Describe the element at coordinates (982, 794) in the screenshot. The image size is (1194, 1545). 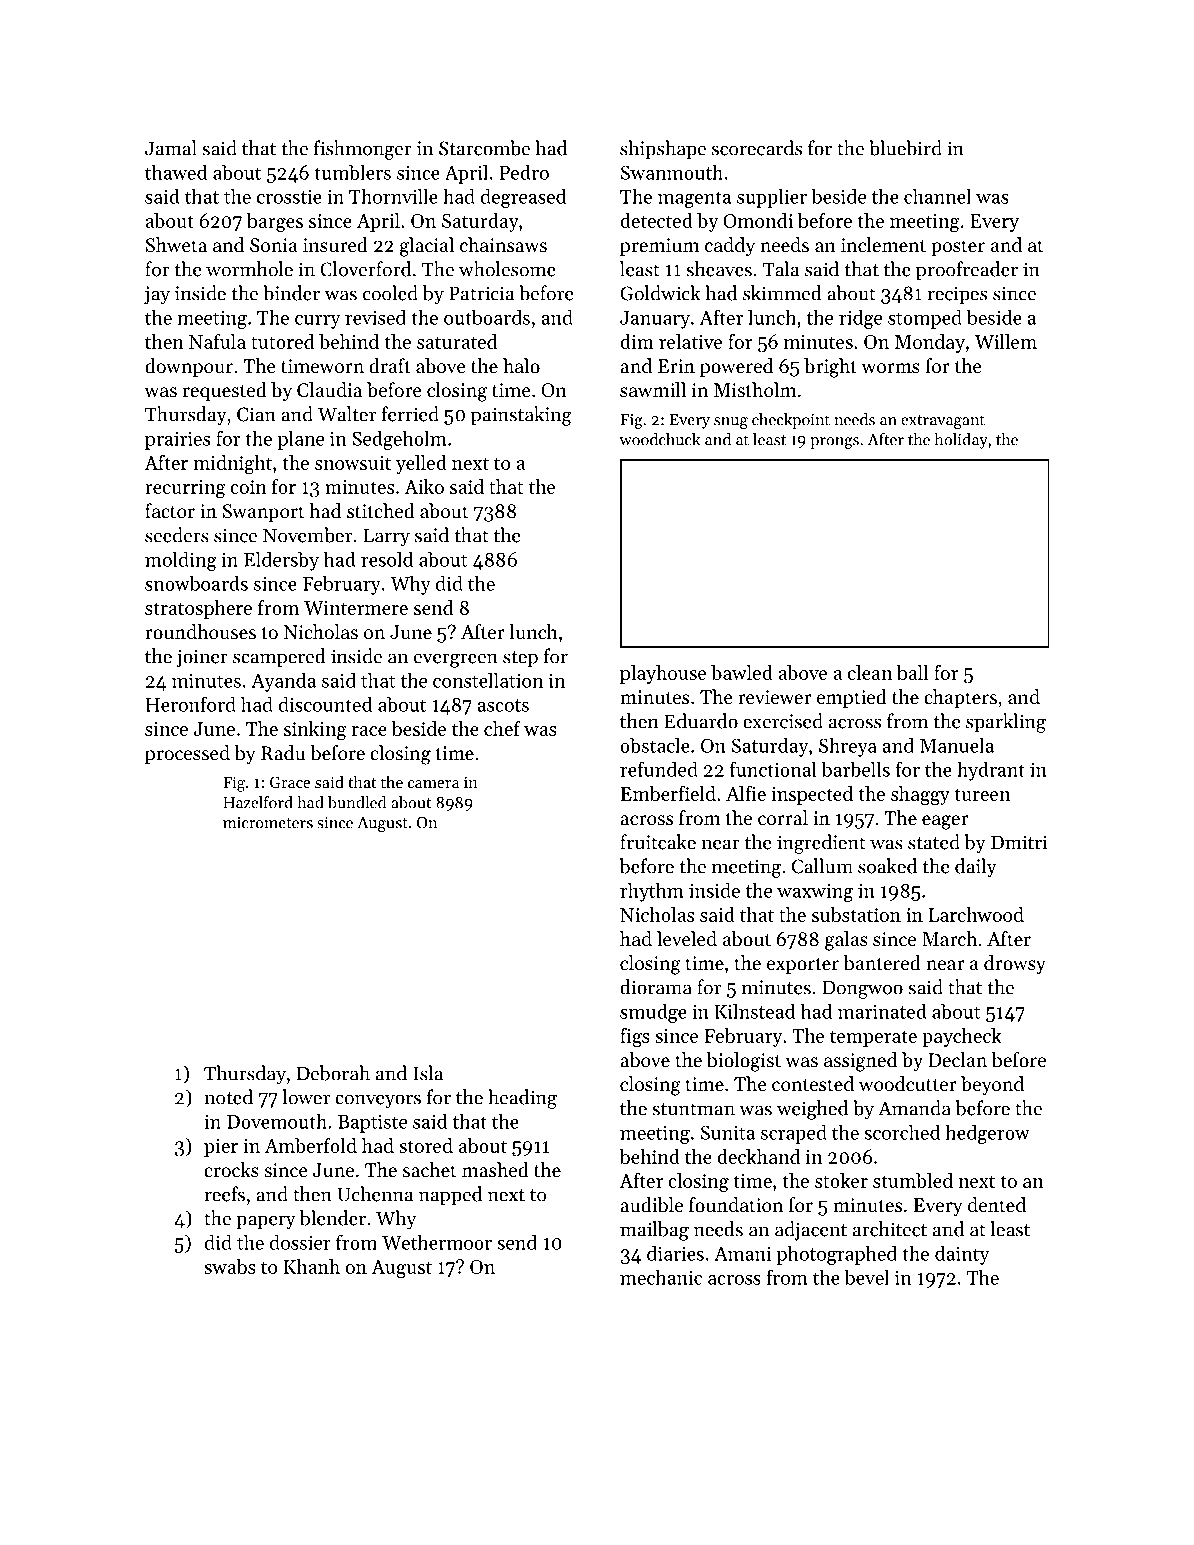
I see `tureen` at that location.
